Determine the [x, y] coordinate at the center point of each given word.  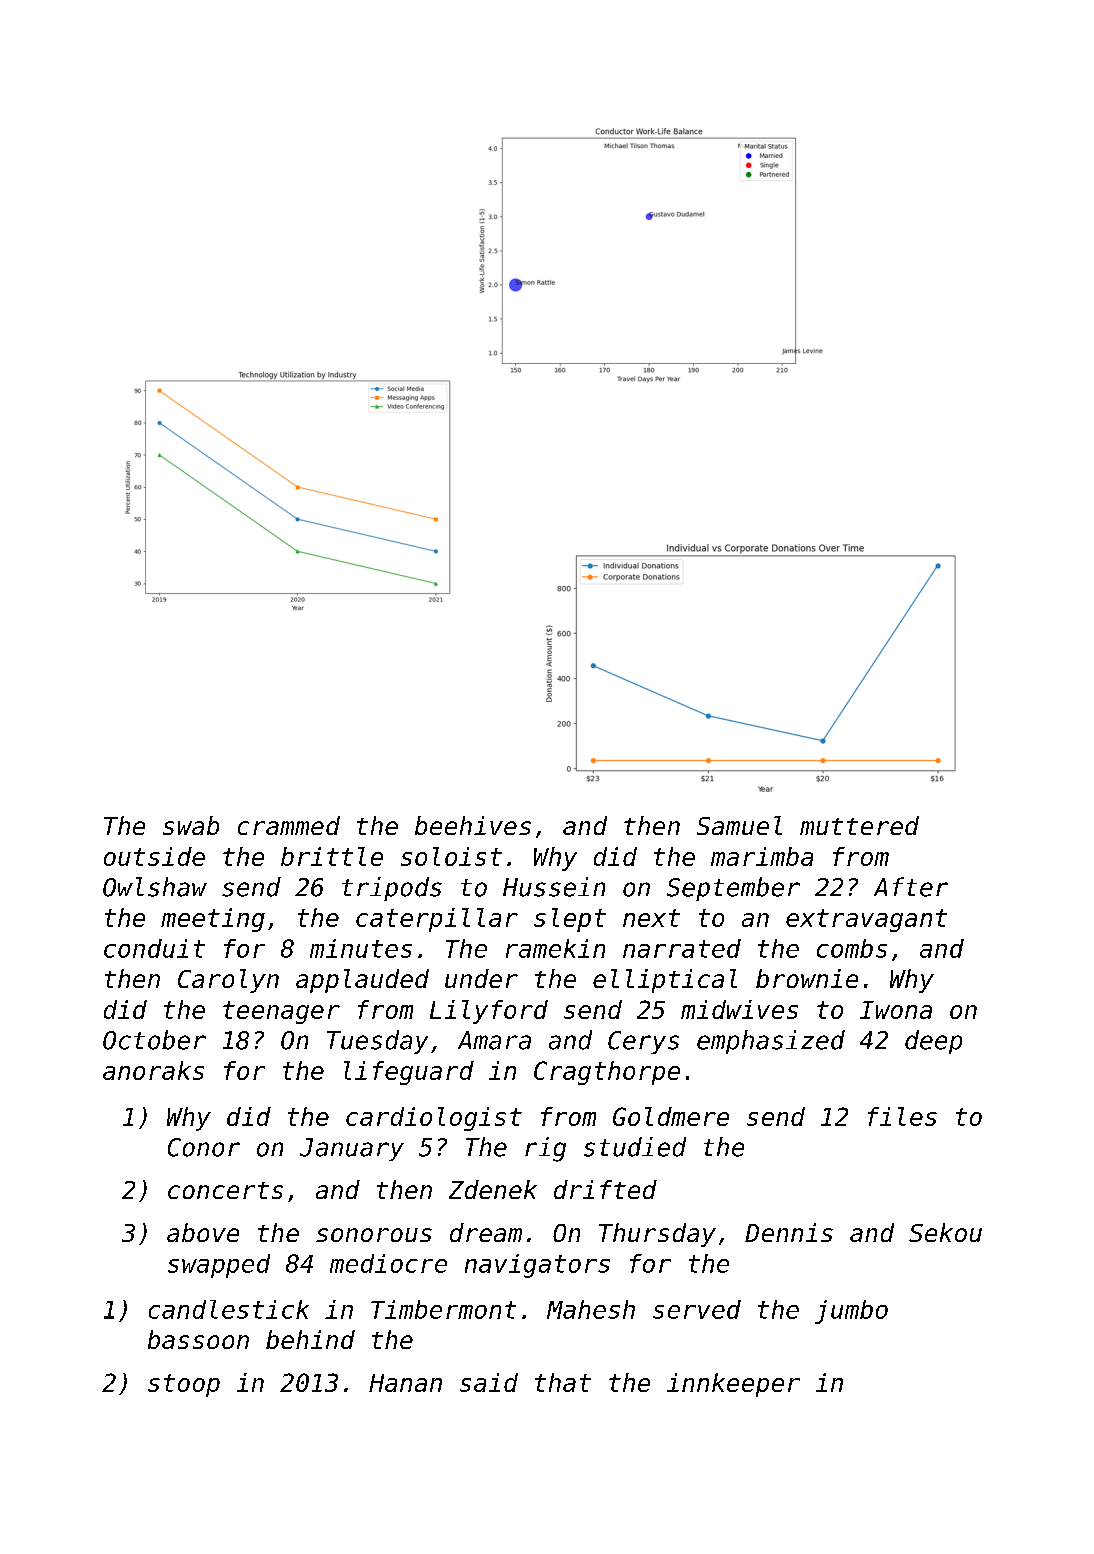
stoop [184, 1385]
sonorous [374, 1235]
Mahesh [591, 1309]
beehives [473, 825]
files [902, 1116]
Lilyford [489, 1012]
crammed [289, 825]
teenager [281, 1012]
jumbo [851, 1312]
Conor [204, 1147]
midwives [739, 1009]
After [911, 887]
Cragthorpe [607, 1073]
